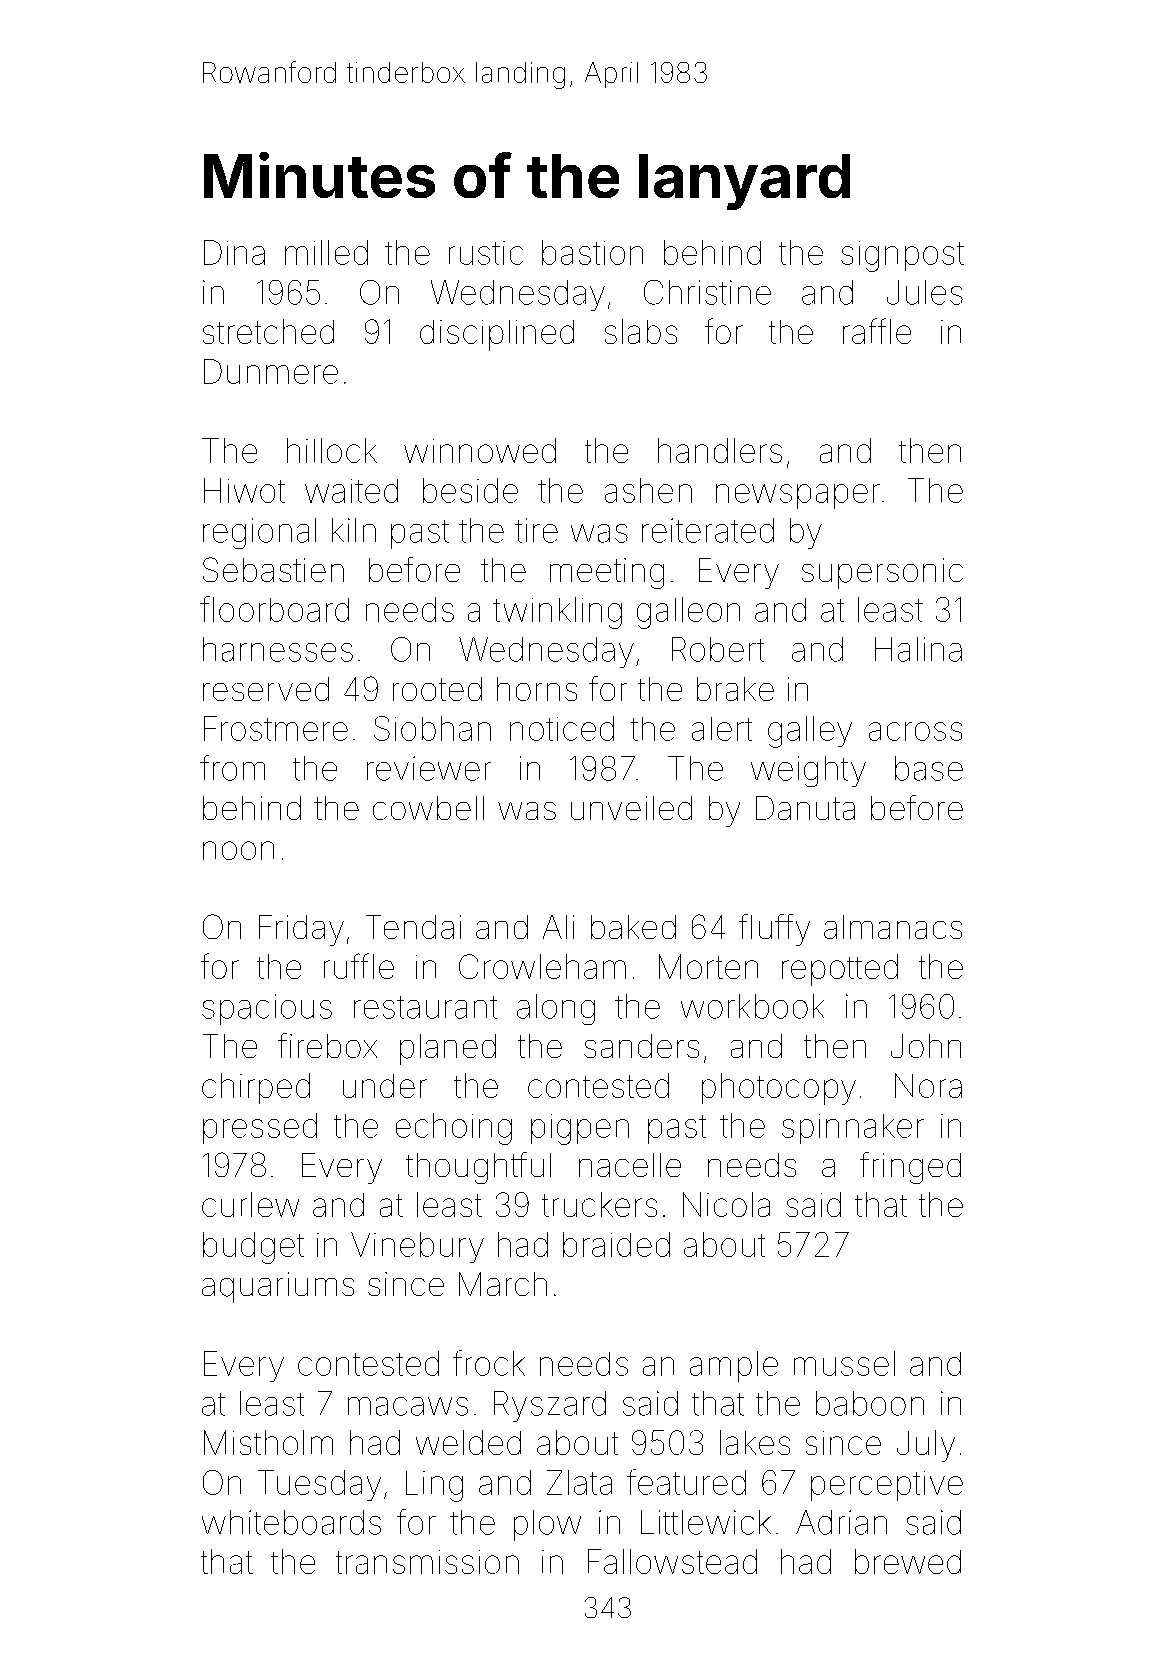 The height and width of the screenshot is (1654, 1165). What do you see at coordinates (929, 768) in the screenshot?
I see `base` at bounding box center [929, 768].
